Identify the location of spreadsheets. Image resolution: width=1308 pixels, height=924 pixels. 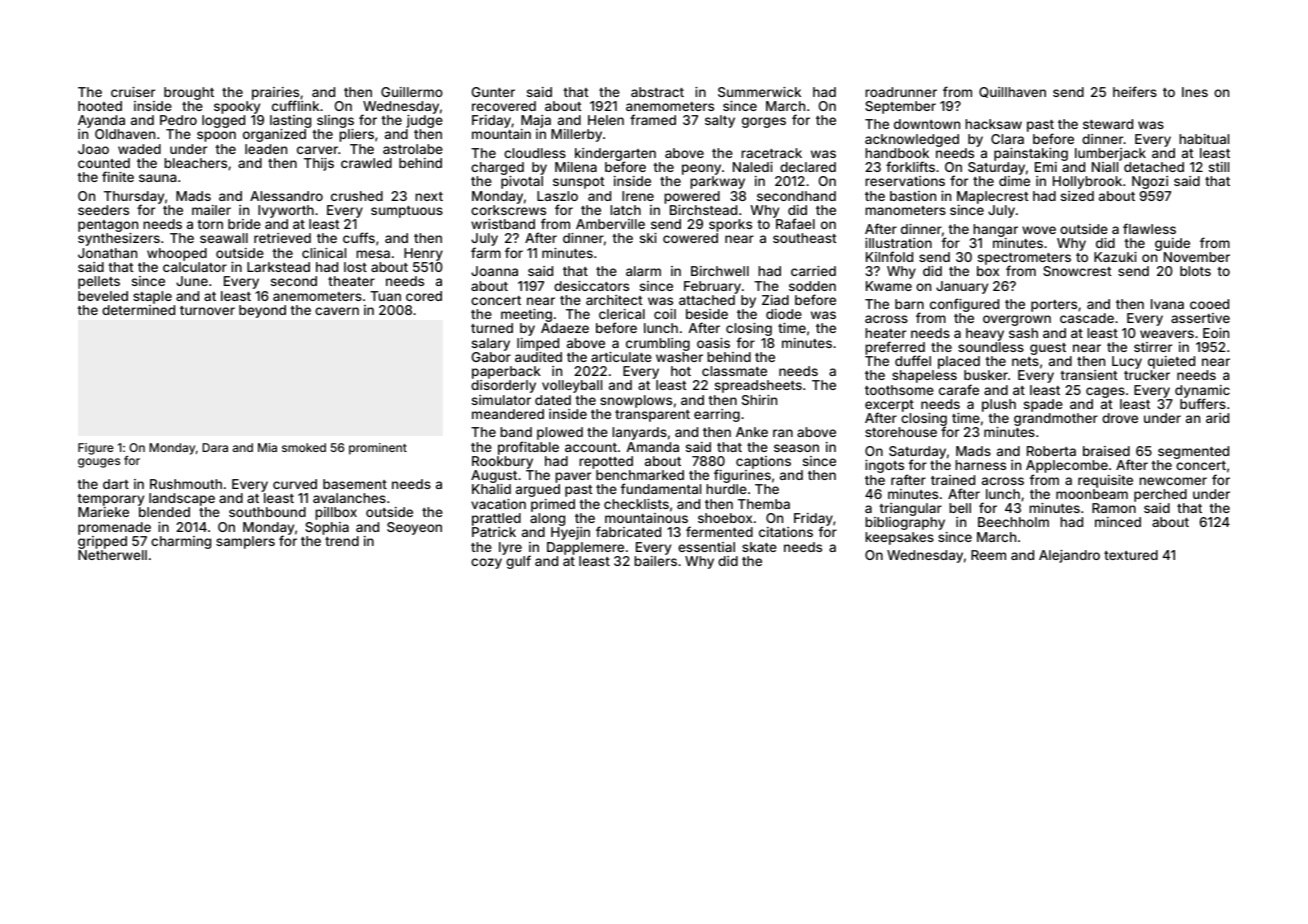
(758, 386).
